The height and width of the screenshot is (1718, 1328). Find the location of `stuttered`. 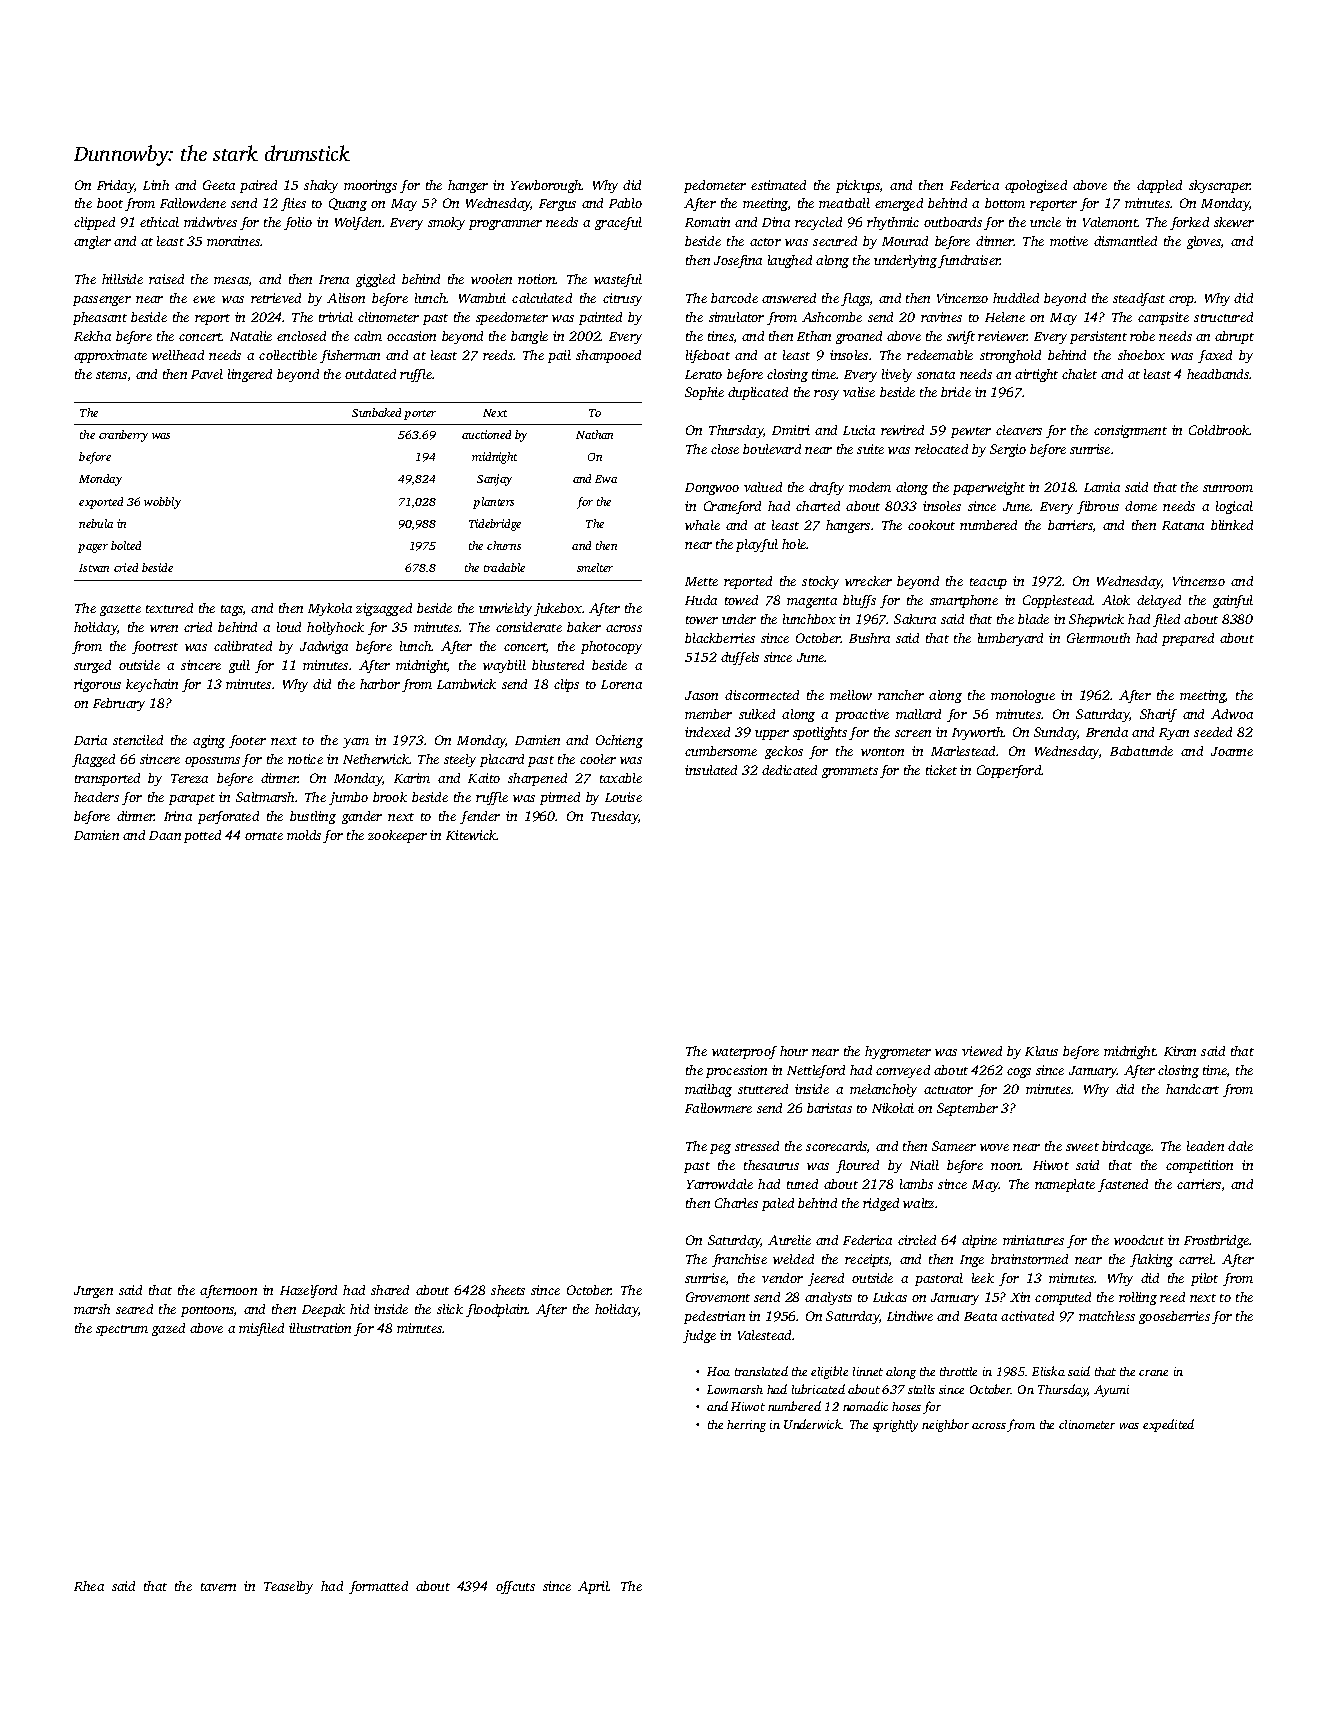

stuttered is located at coordinates (763, 1089).
